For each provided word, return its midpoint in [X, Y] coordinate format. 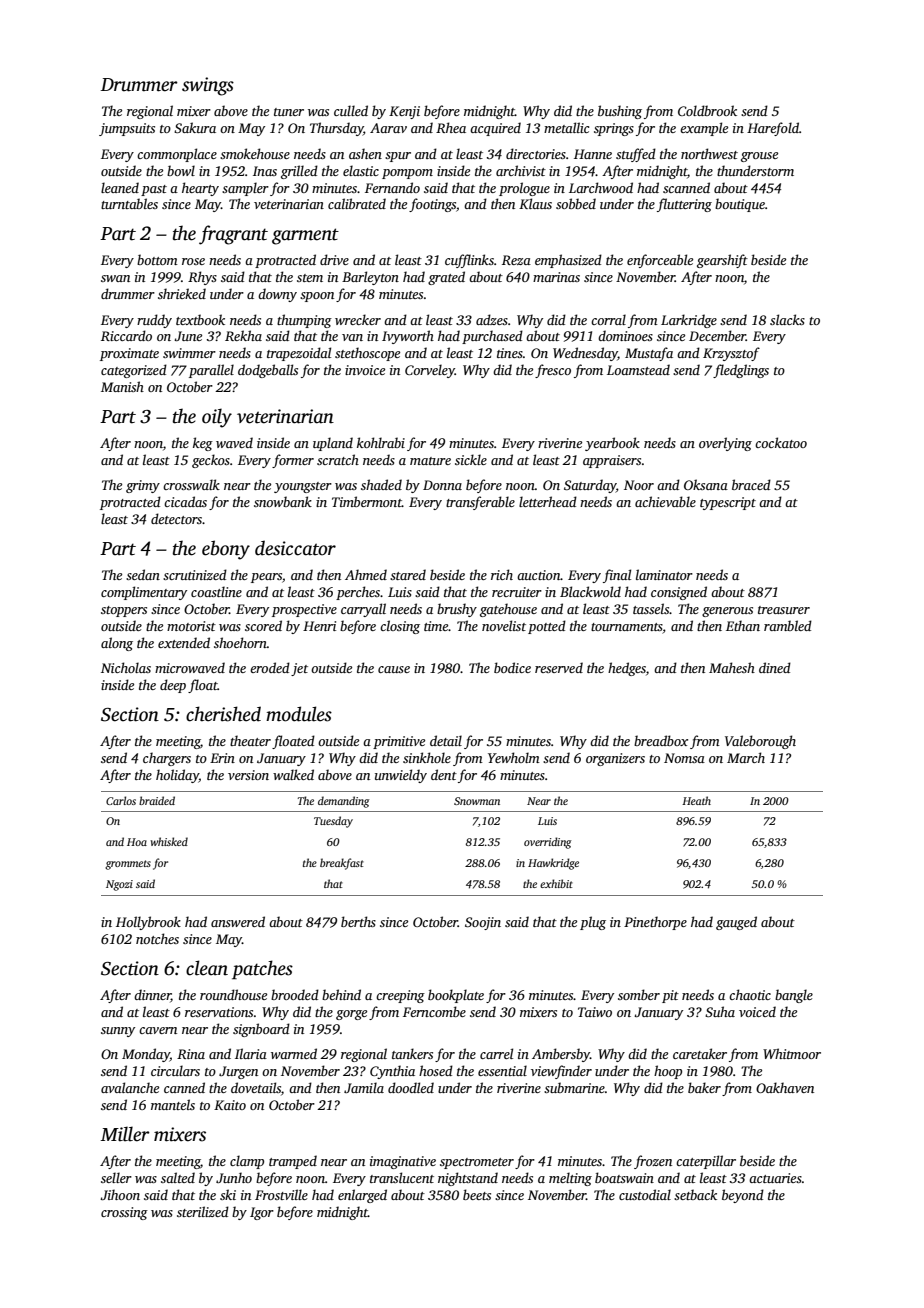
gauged [736, 923]
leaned [120, 187]
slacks [787, 319]
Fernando [392, 187]
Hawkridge [553, 864]
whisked [169, 841]
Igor [262, 1213]
